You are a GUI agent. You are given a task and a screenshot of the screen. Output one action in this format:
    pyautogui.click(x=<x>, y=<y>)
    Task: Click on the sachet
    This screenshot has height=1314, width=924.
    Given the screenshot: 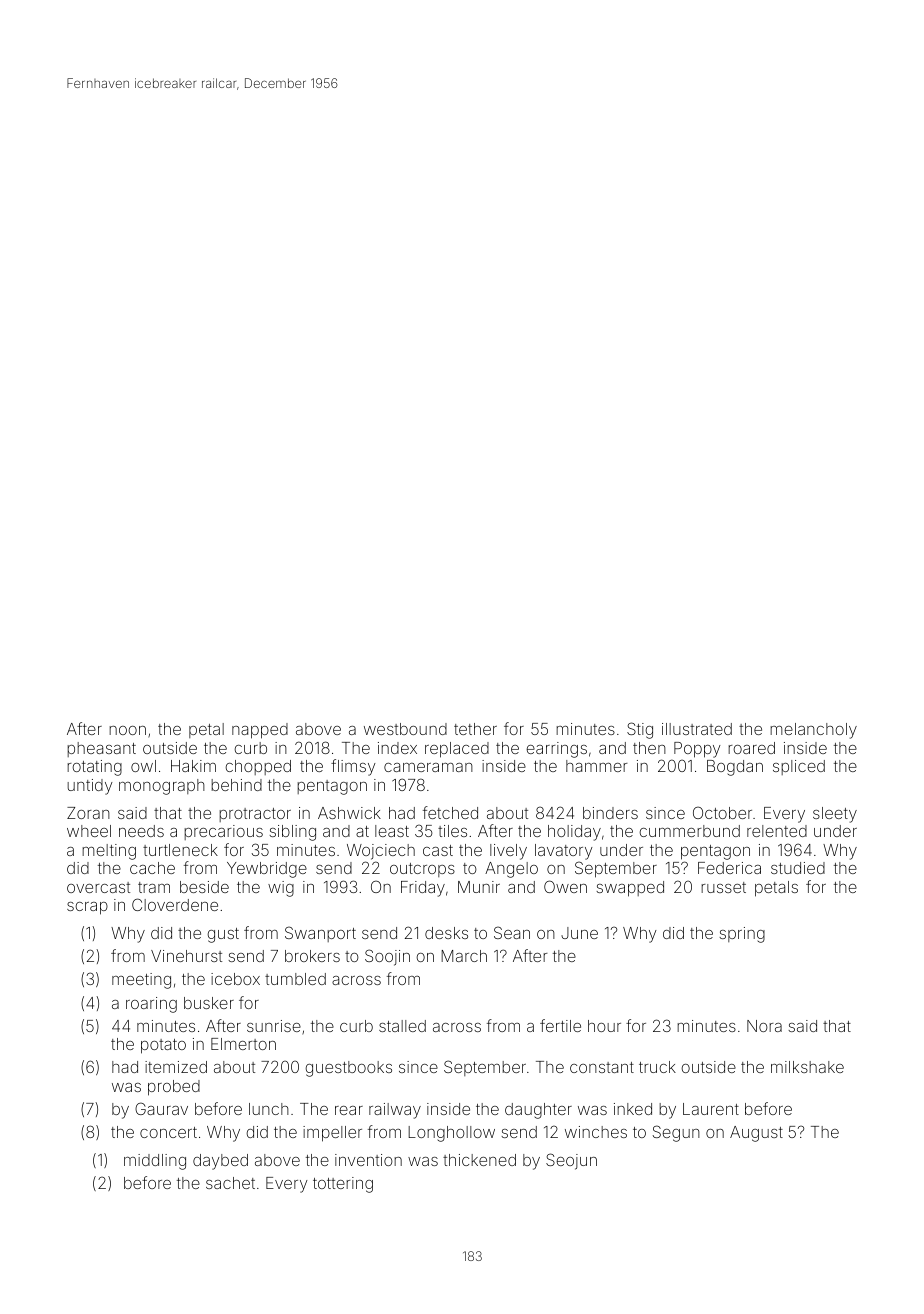 What is the action you would take?
    pyautogui.click(x=230, y=1183)
